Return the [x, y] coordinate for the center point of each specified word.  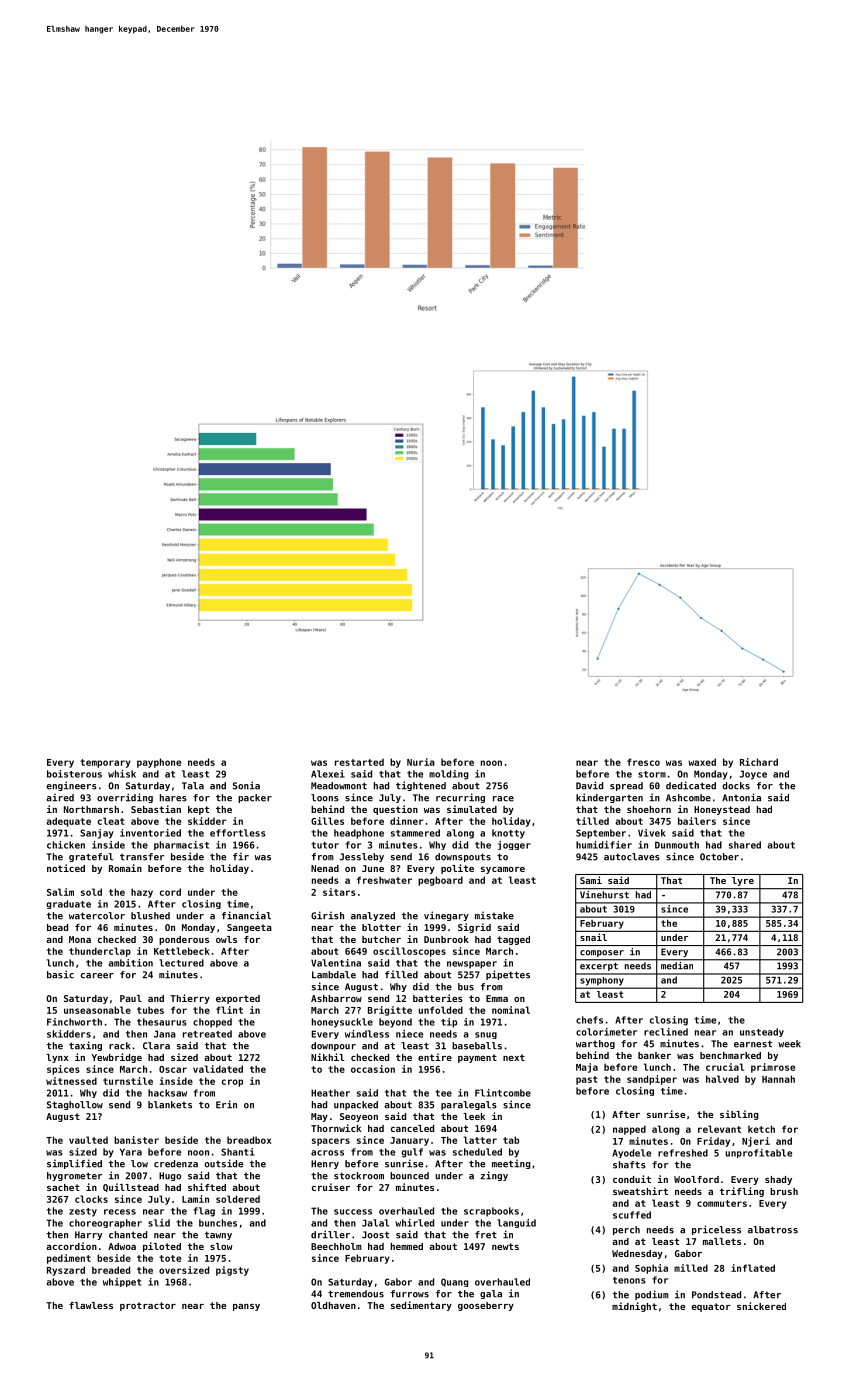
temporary [105, 763]
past [587, 1080]
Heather [330, 1093]
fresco [643, 762]
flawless [91, 1305]
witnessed [71, 1081]
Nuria [421, 762]
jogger [514, 845]
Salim [60, 892]
